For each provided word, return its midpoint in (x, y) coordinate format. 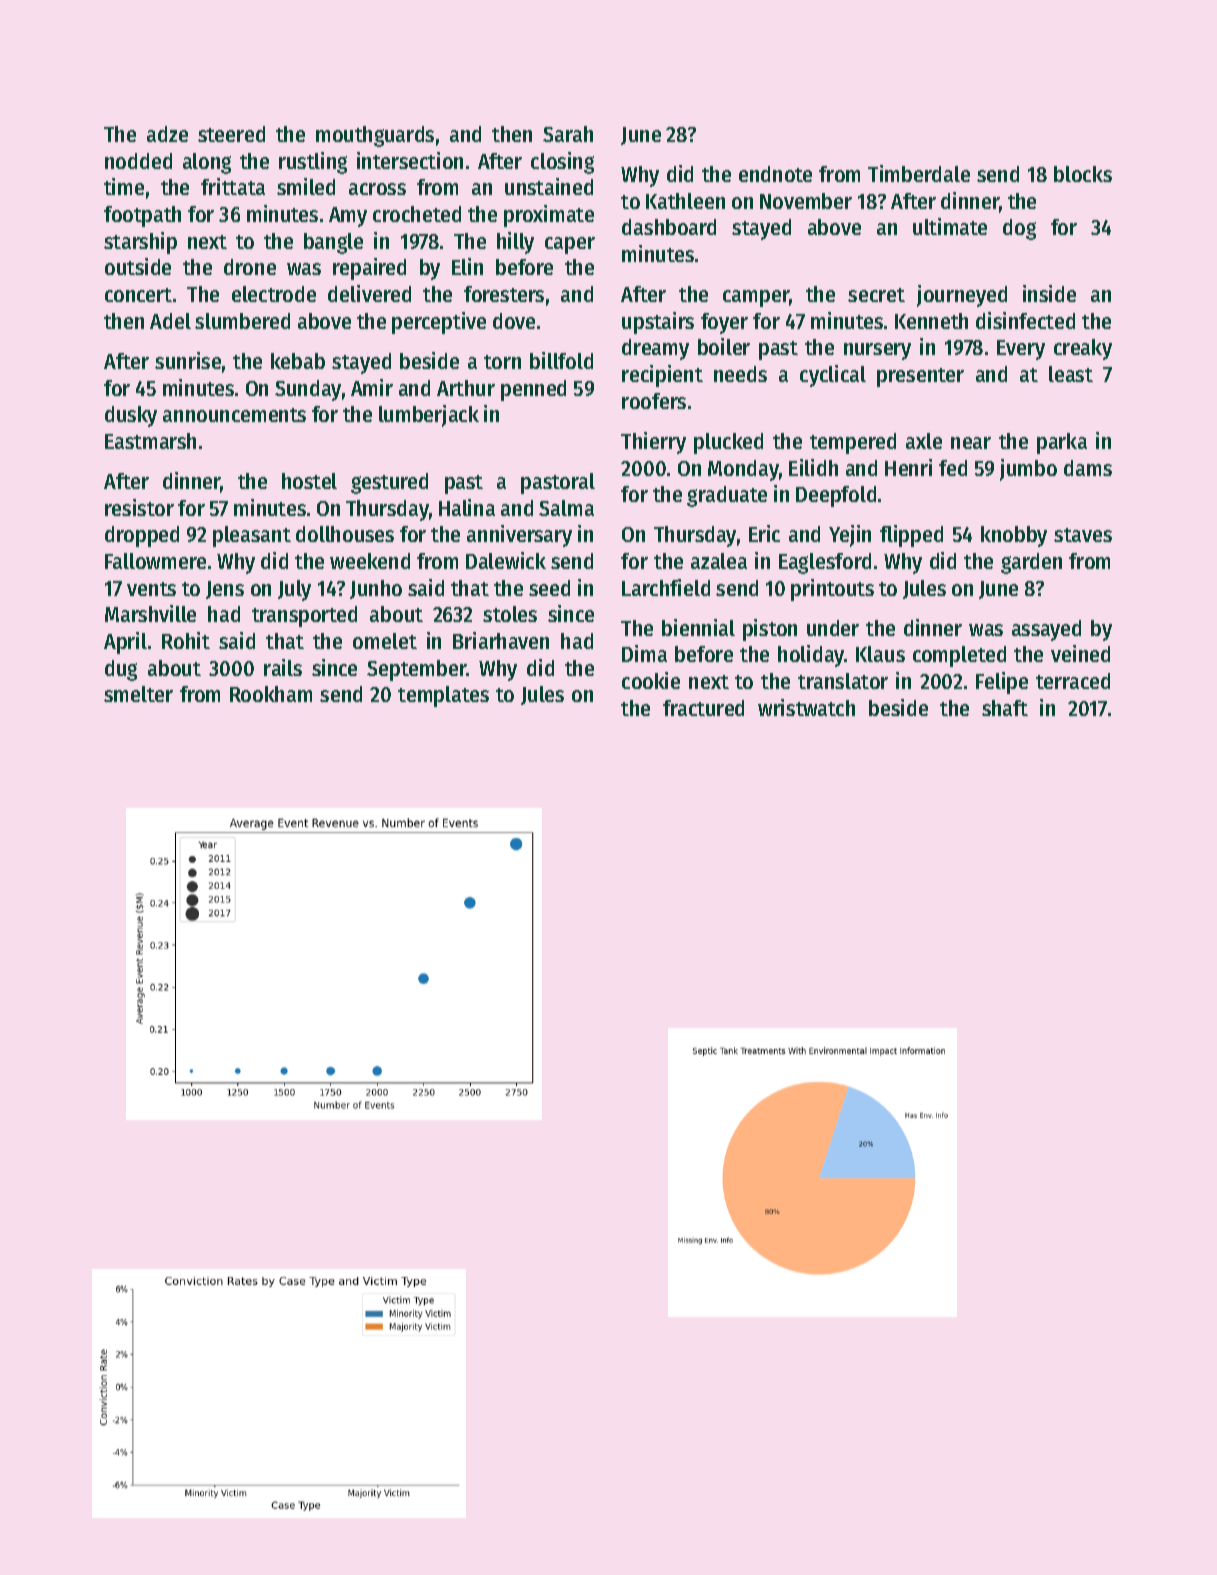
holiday (811, 656)
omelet (385, 641)
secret (876, 295)
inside (1049, 293)
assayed (1046, 630)
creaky (1083, 349)
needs (740, 374)
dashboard (669, 227)
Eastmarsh (150, 441)
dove (514, 321)
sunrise (188, 360)
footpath (142, 216)
